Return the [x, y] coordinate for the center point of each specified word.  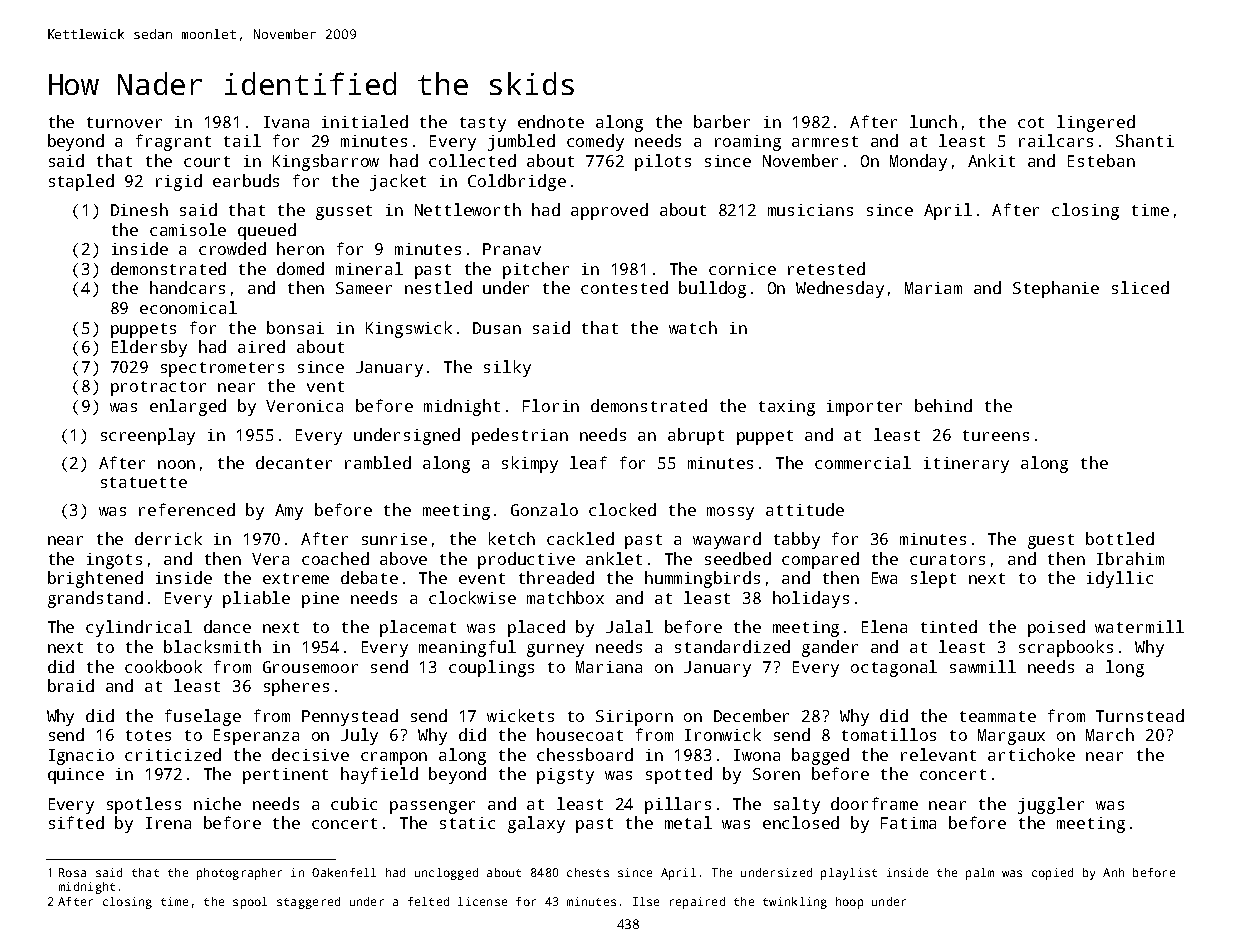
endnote [551, 121]
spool [250, 903]
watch [693, 327]
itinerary [966, 465]
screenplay [148, 436]
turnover [124, 122]
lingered [1096, 123]
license [482, 901]
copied [1052, 874]
